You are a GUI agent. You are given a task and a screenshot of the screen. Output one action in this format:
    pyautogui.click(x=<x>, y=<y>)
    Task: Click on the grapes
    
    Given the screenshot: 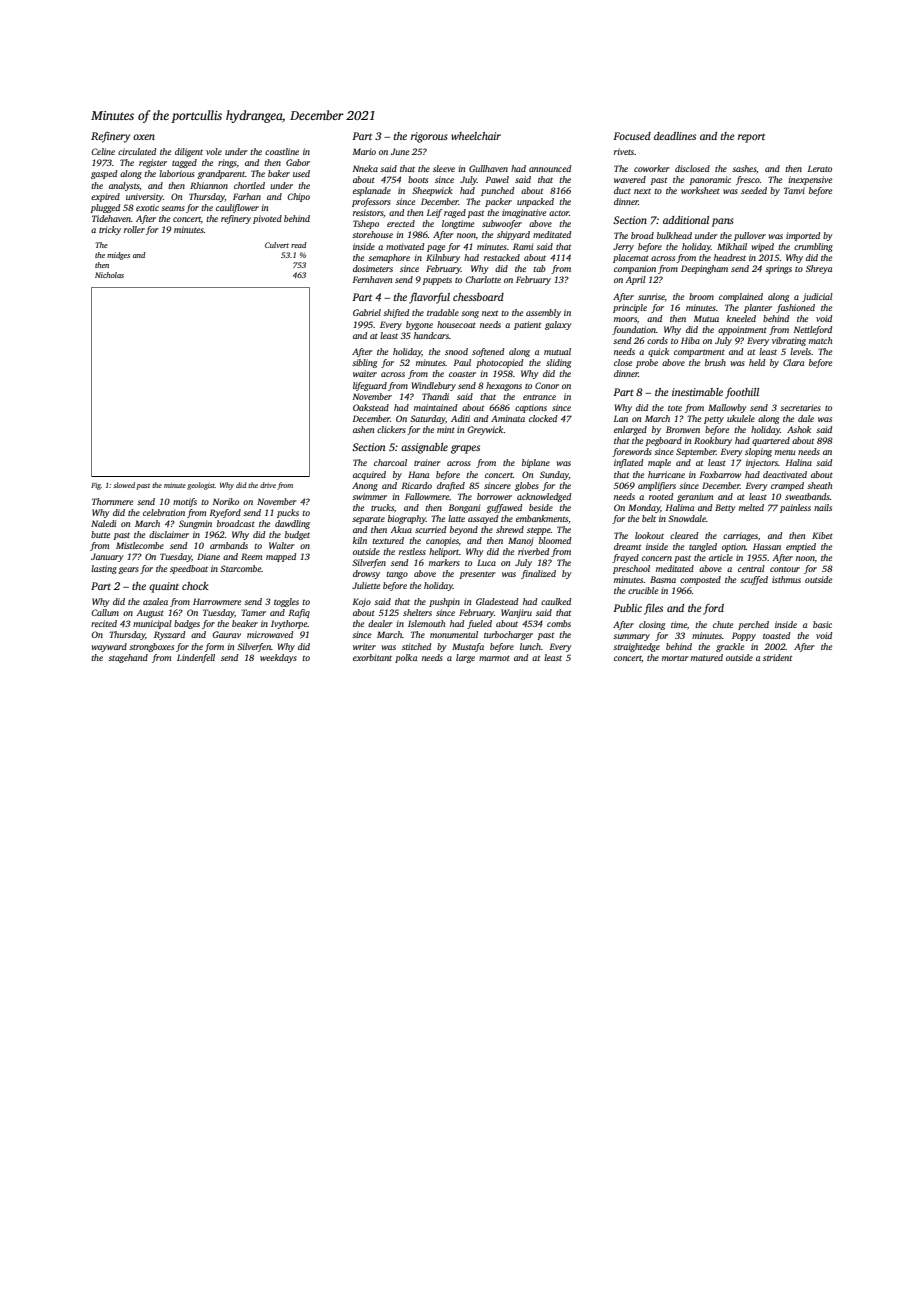 What is the action you would take?
    pyautogui.click(x=465, y=449)
